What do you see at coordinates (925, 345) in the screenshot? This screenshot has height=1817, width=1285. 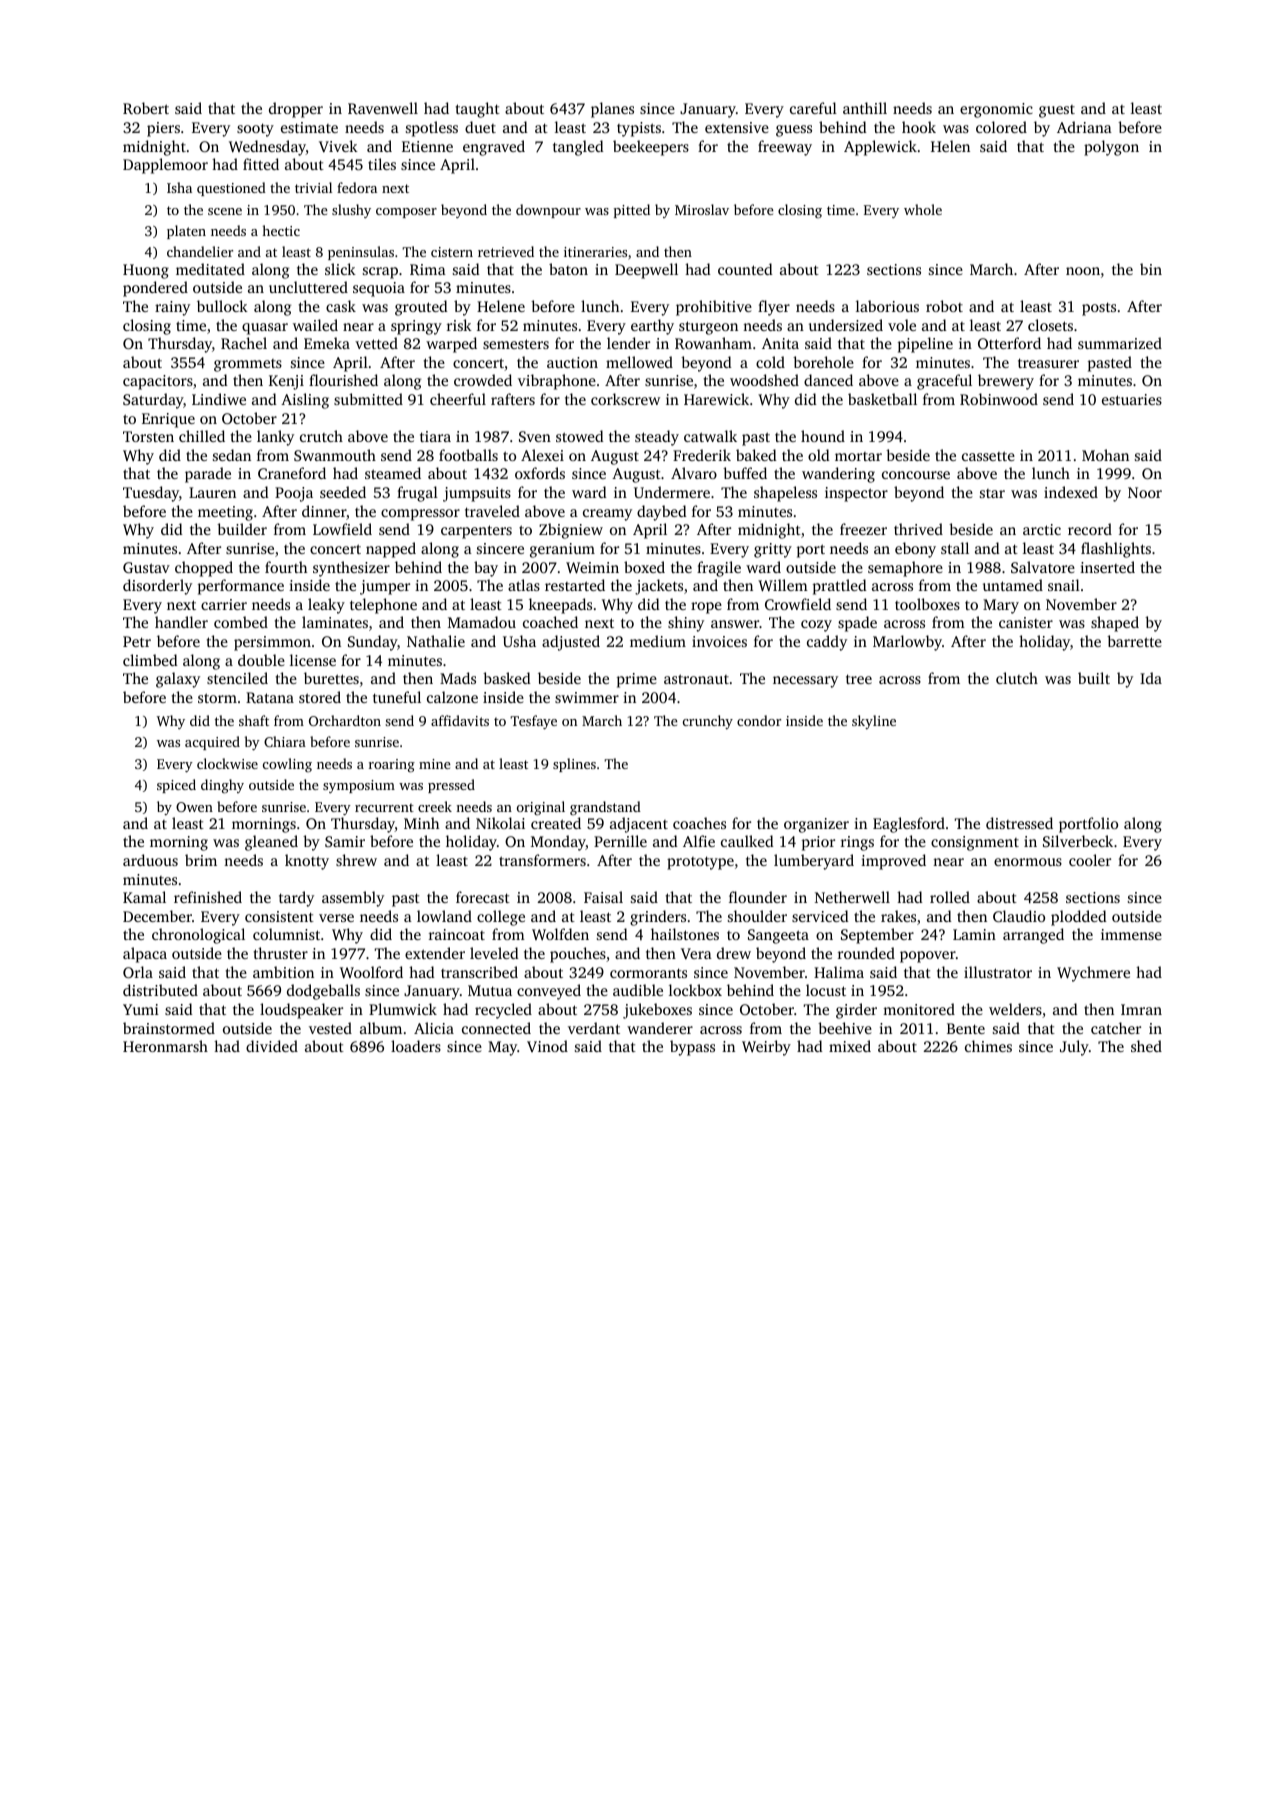 I see `pipeline` at bounding box center [925, 345].
